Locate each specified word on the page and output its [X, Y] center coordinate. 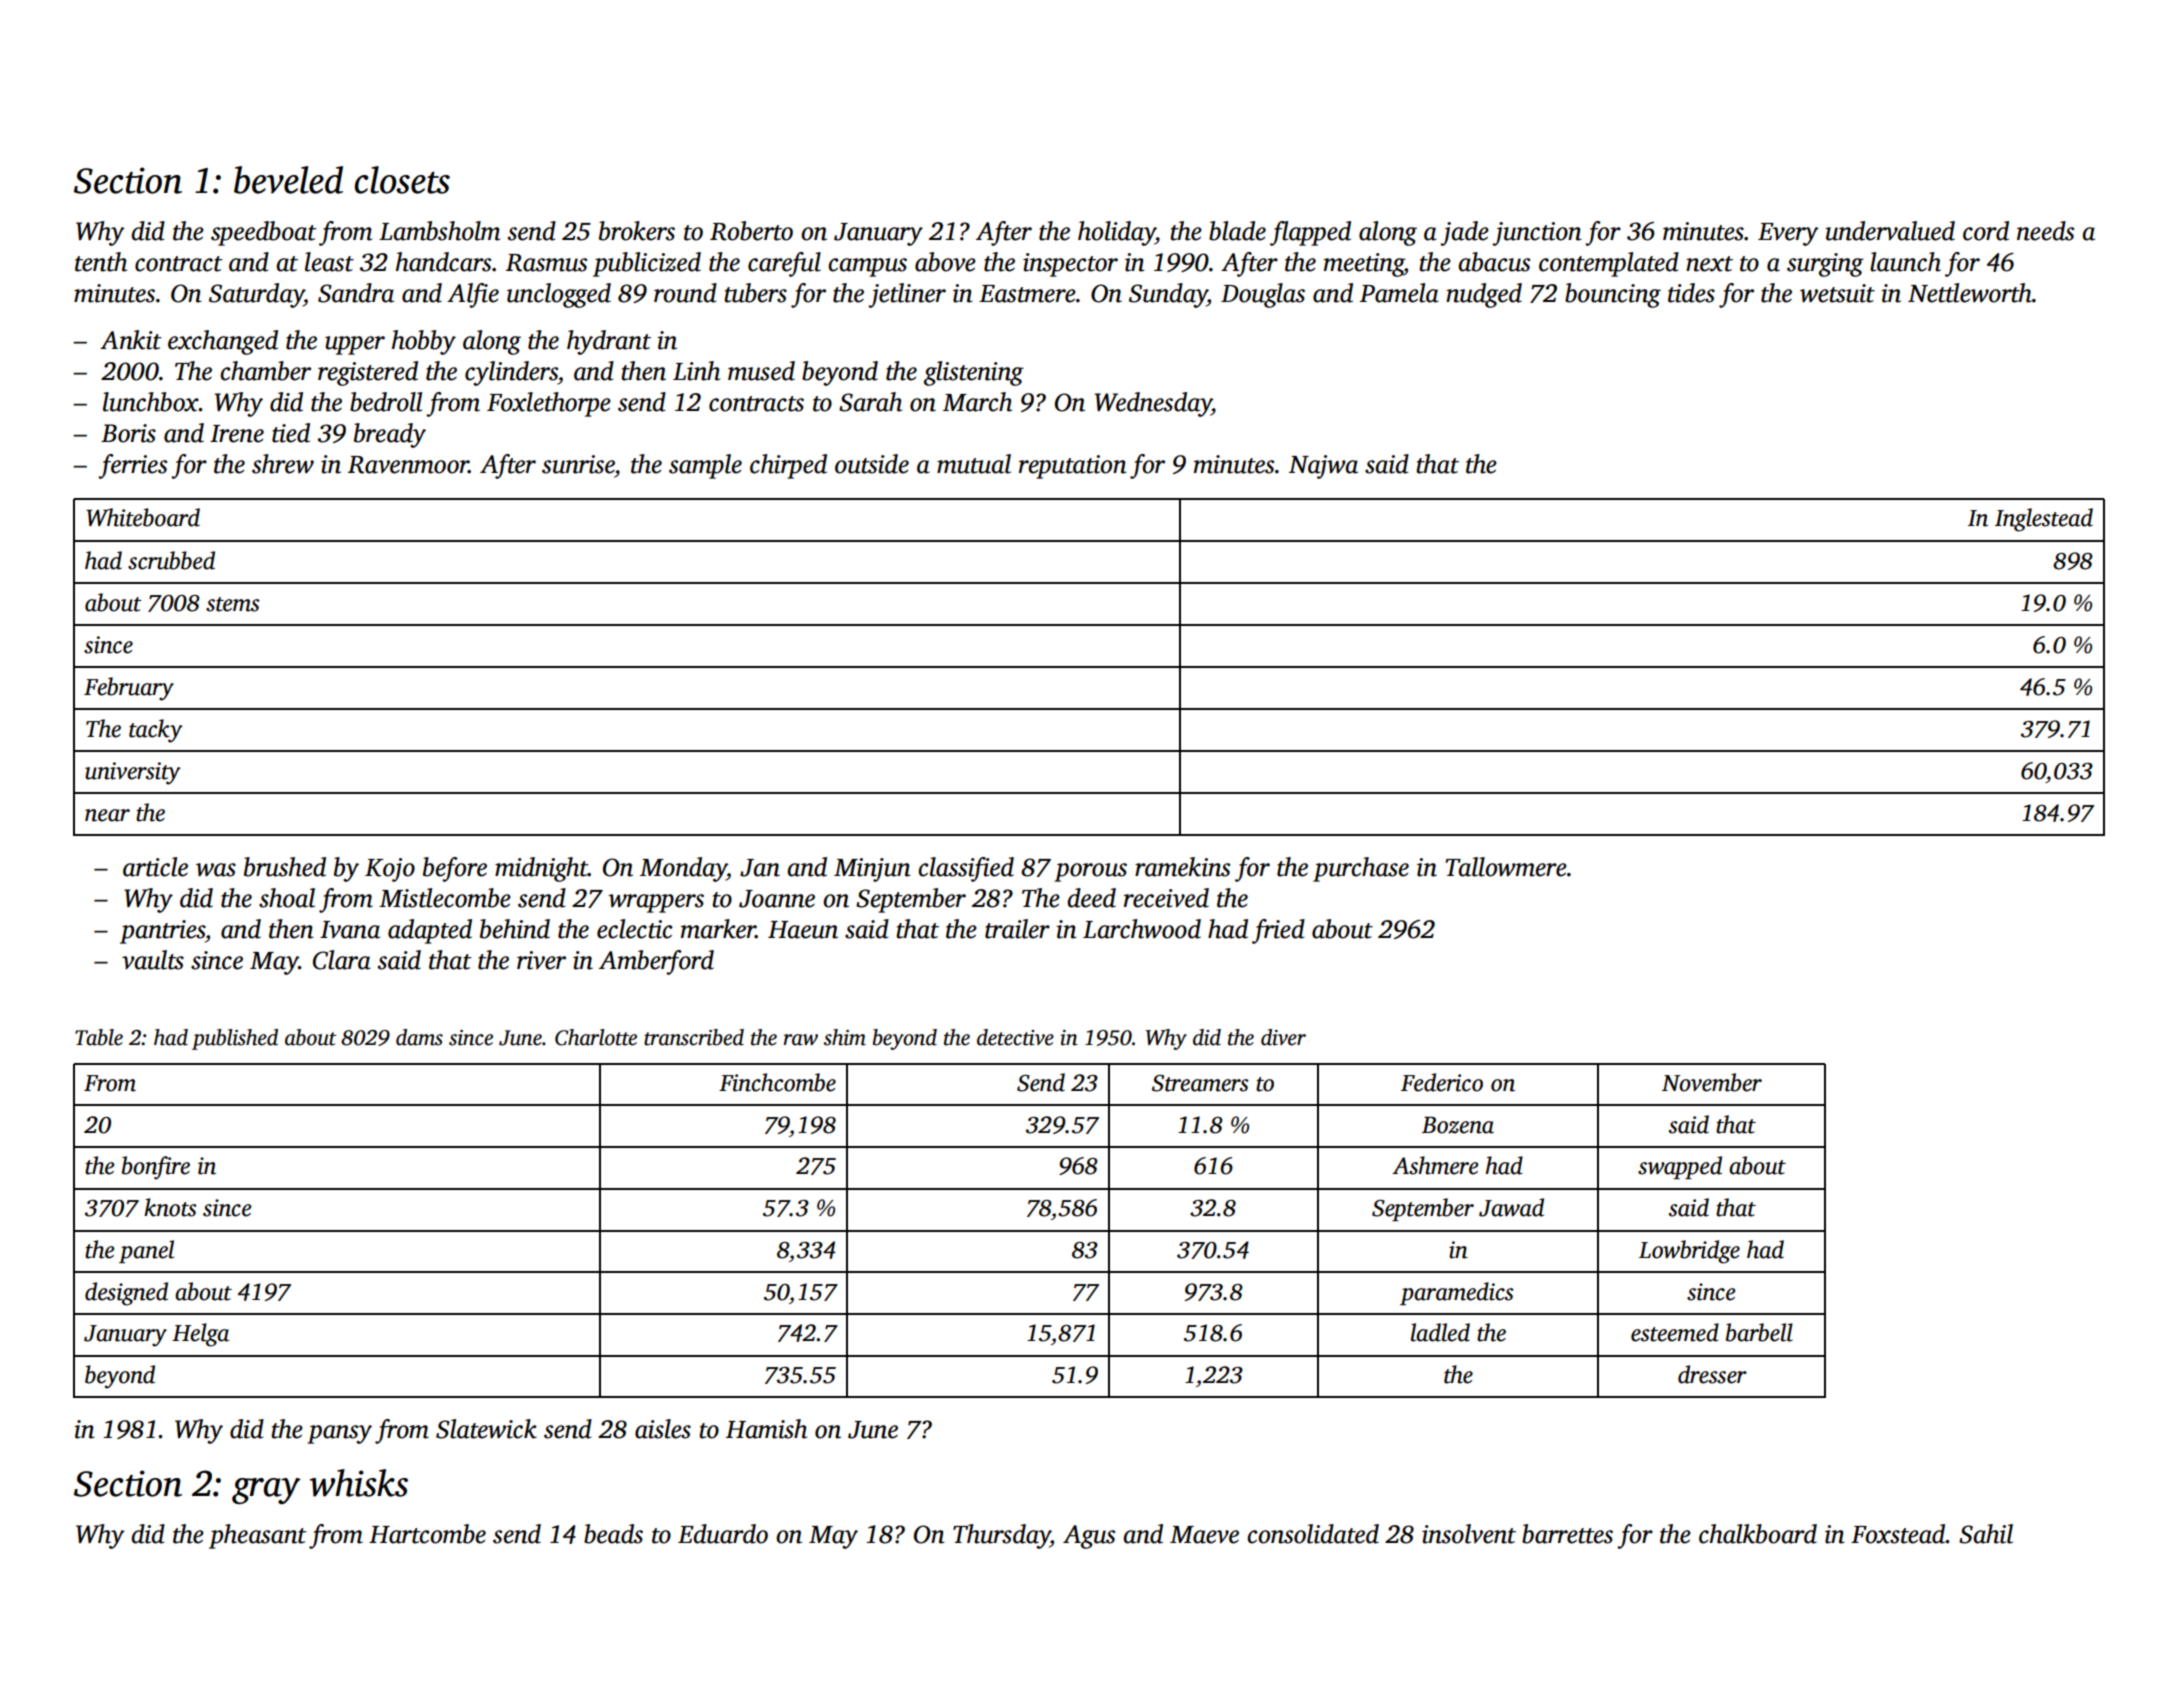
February [129, 689]
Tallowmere [1506, 867]
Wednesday [1153, 404]
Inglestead [2044, 520]
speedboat [264, 233]
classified [966, 869]
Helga [200, 1335]
